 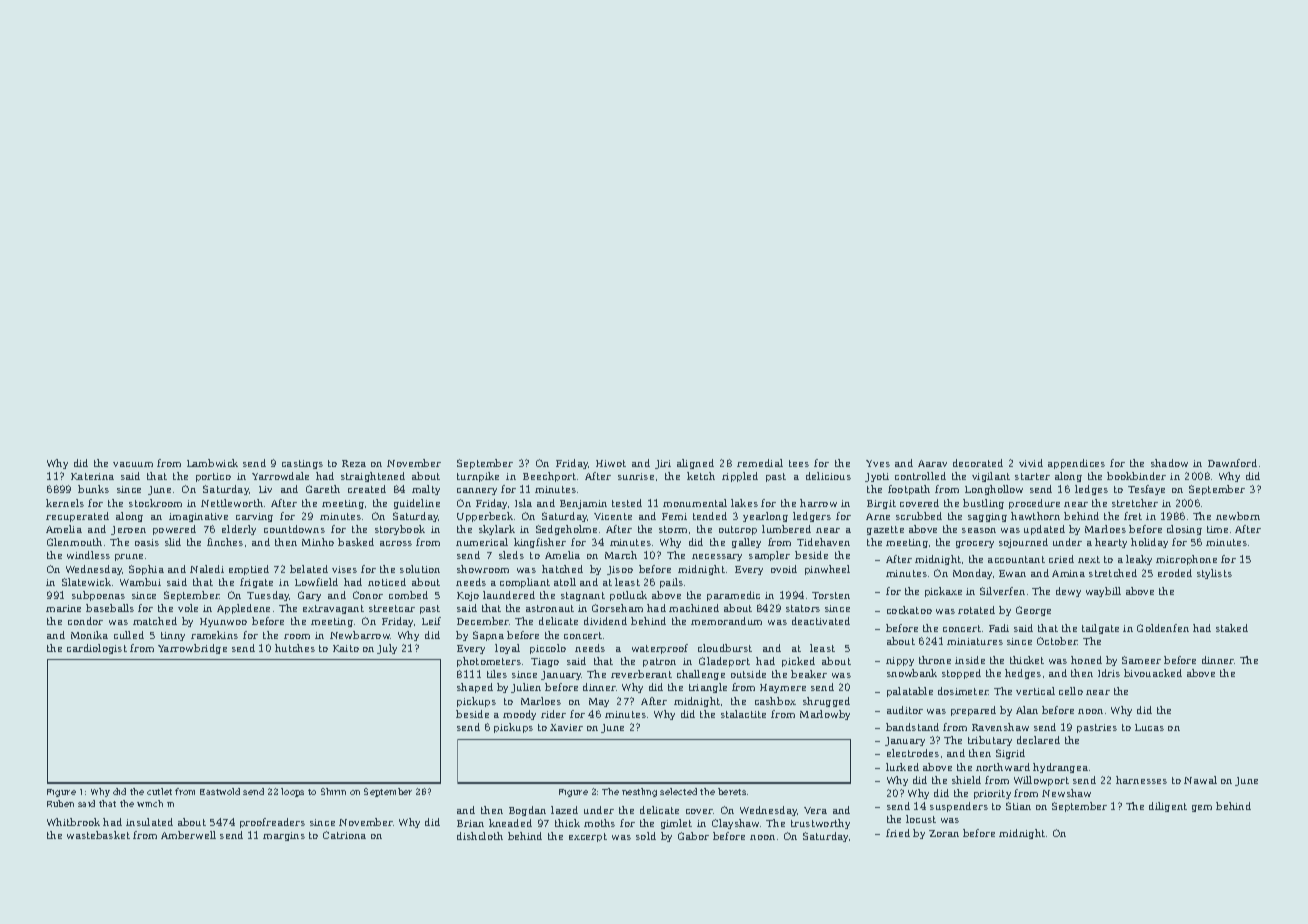 I want to click on matched, so click(x=155, y=621).
